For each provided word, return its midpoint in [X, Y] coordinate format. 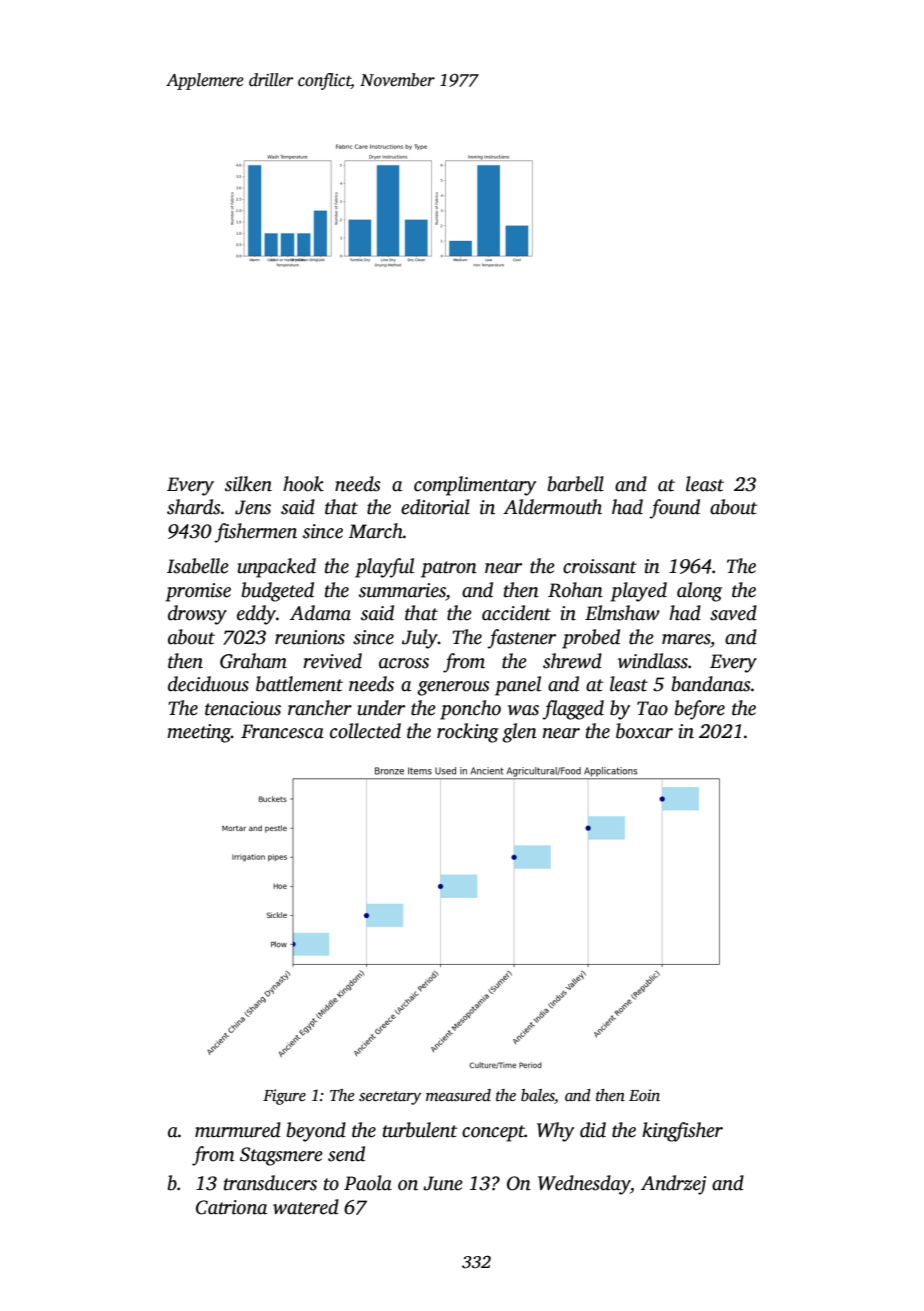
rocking [468, 733]
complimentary [475, 486]
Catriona [231, 1207]
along [699, 592]
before [700, 710]
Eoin [644, 1095]
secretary [390, 1098]
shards [194, 507]
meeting [199, 733]
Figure [284, 1097]
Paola [368, 1183]
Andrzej [673, 1185]
